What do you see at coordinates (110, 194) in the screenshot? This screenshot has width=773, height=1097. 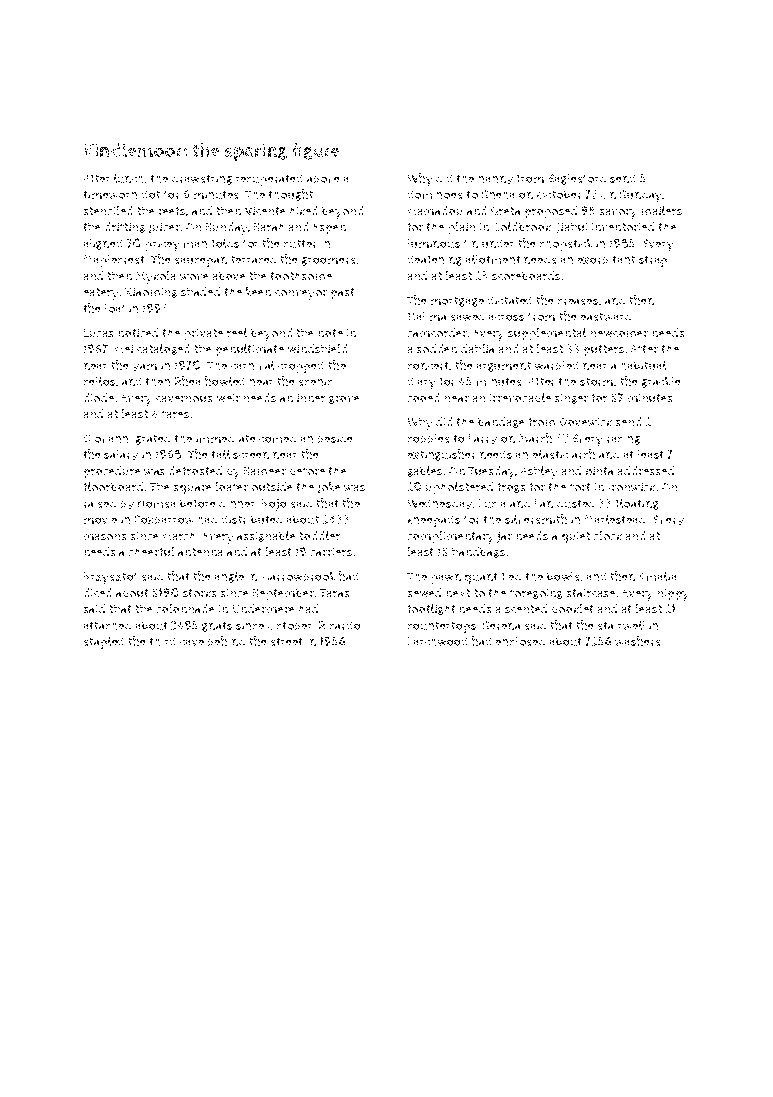 I see `timeworn` at bounding box center [110, 194].
